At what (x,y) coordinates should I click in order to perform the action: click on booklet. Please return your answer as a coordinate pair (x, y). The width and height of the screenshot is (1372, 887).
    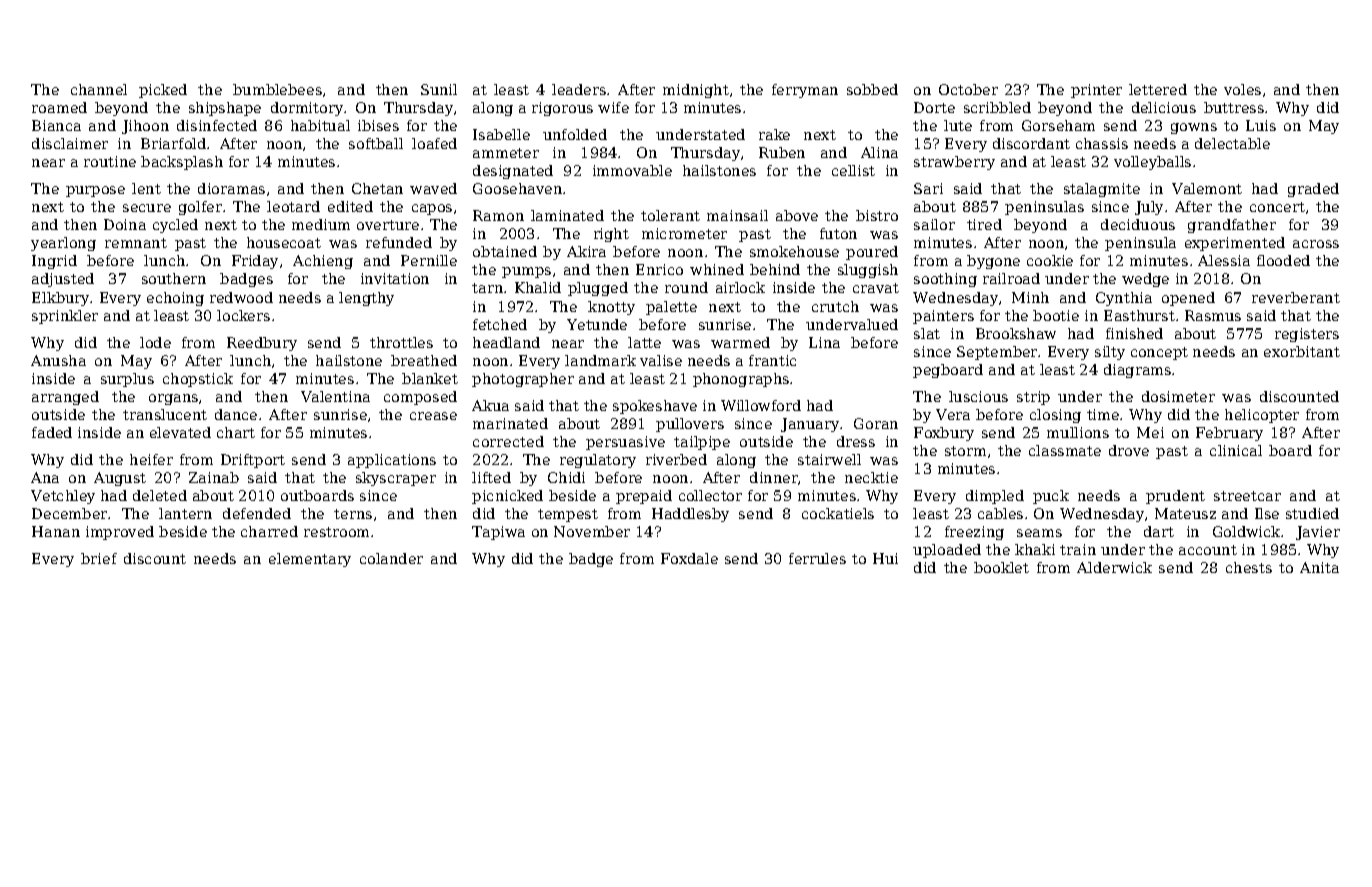
    Looking at the image, I should click on (1001, 567).
